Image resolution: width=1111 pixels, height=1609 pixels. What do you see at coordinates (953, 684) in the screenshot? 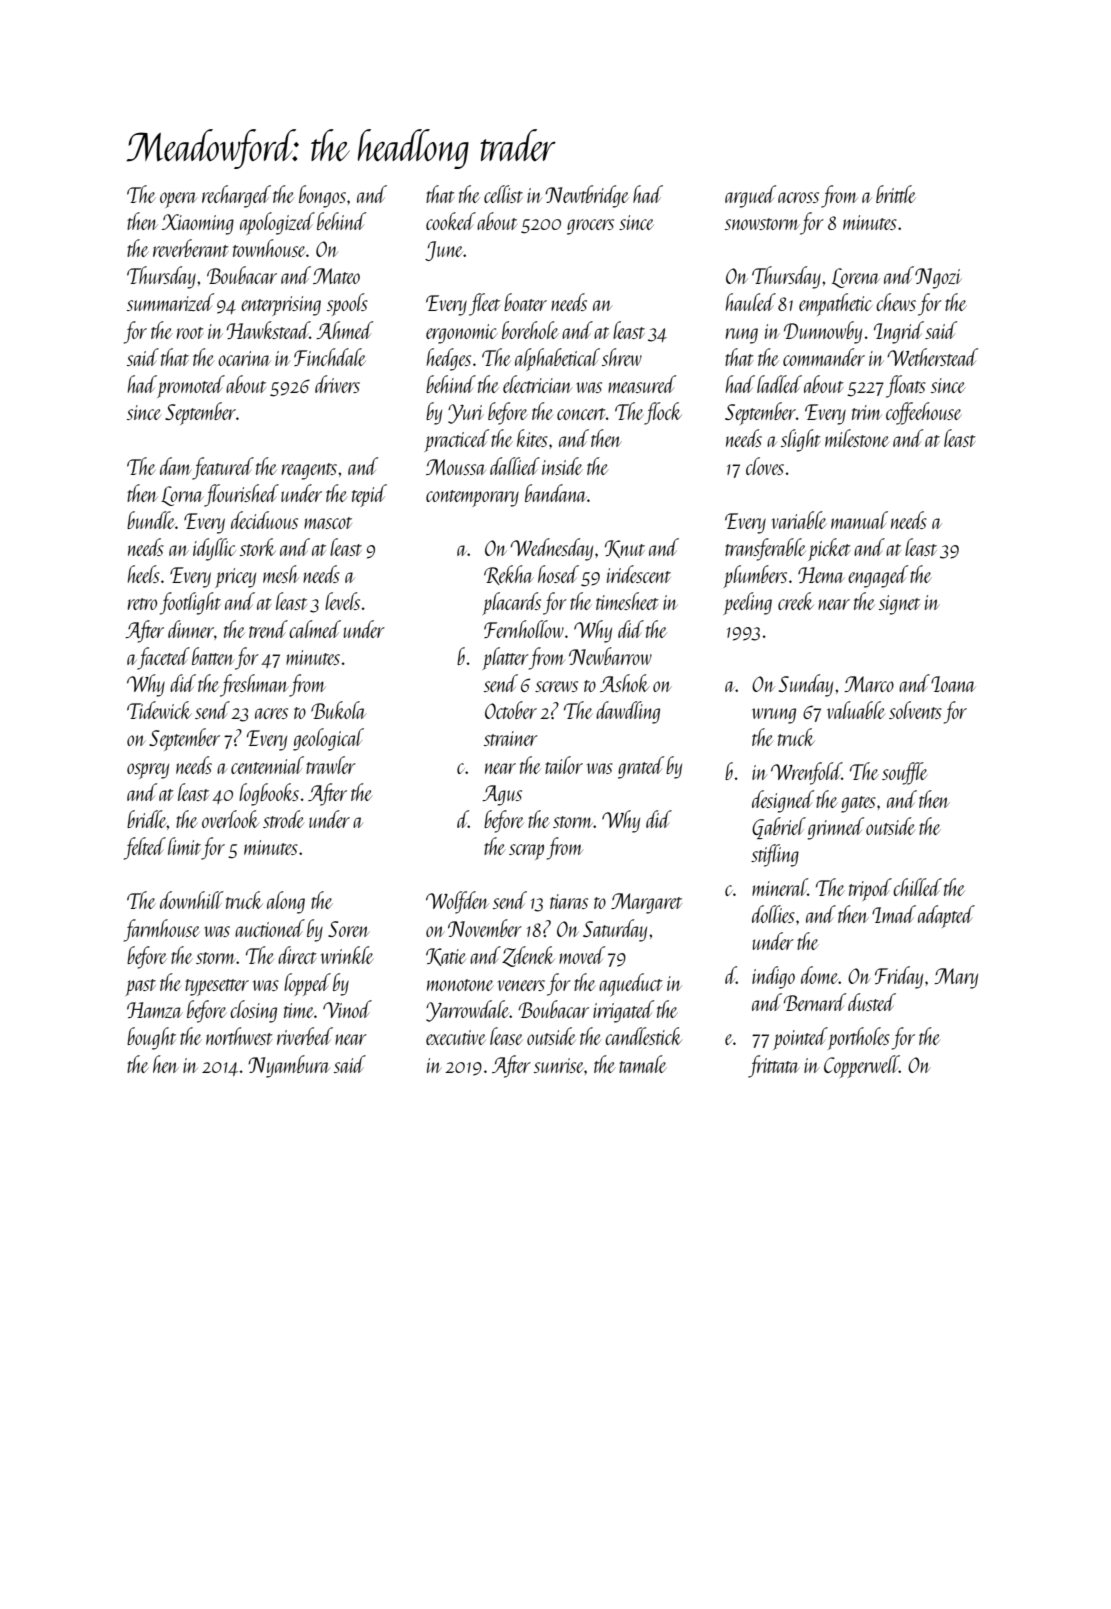
I see `Ioana` at bounding box center [953, 684].
